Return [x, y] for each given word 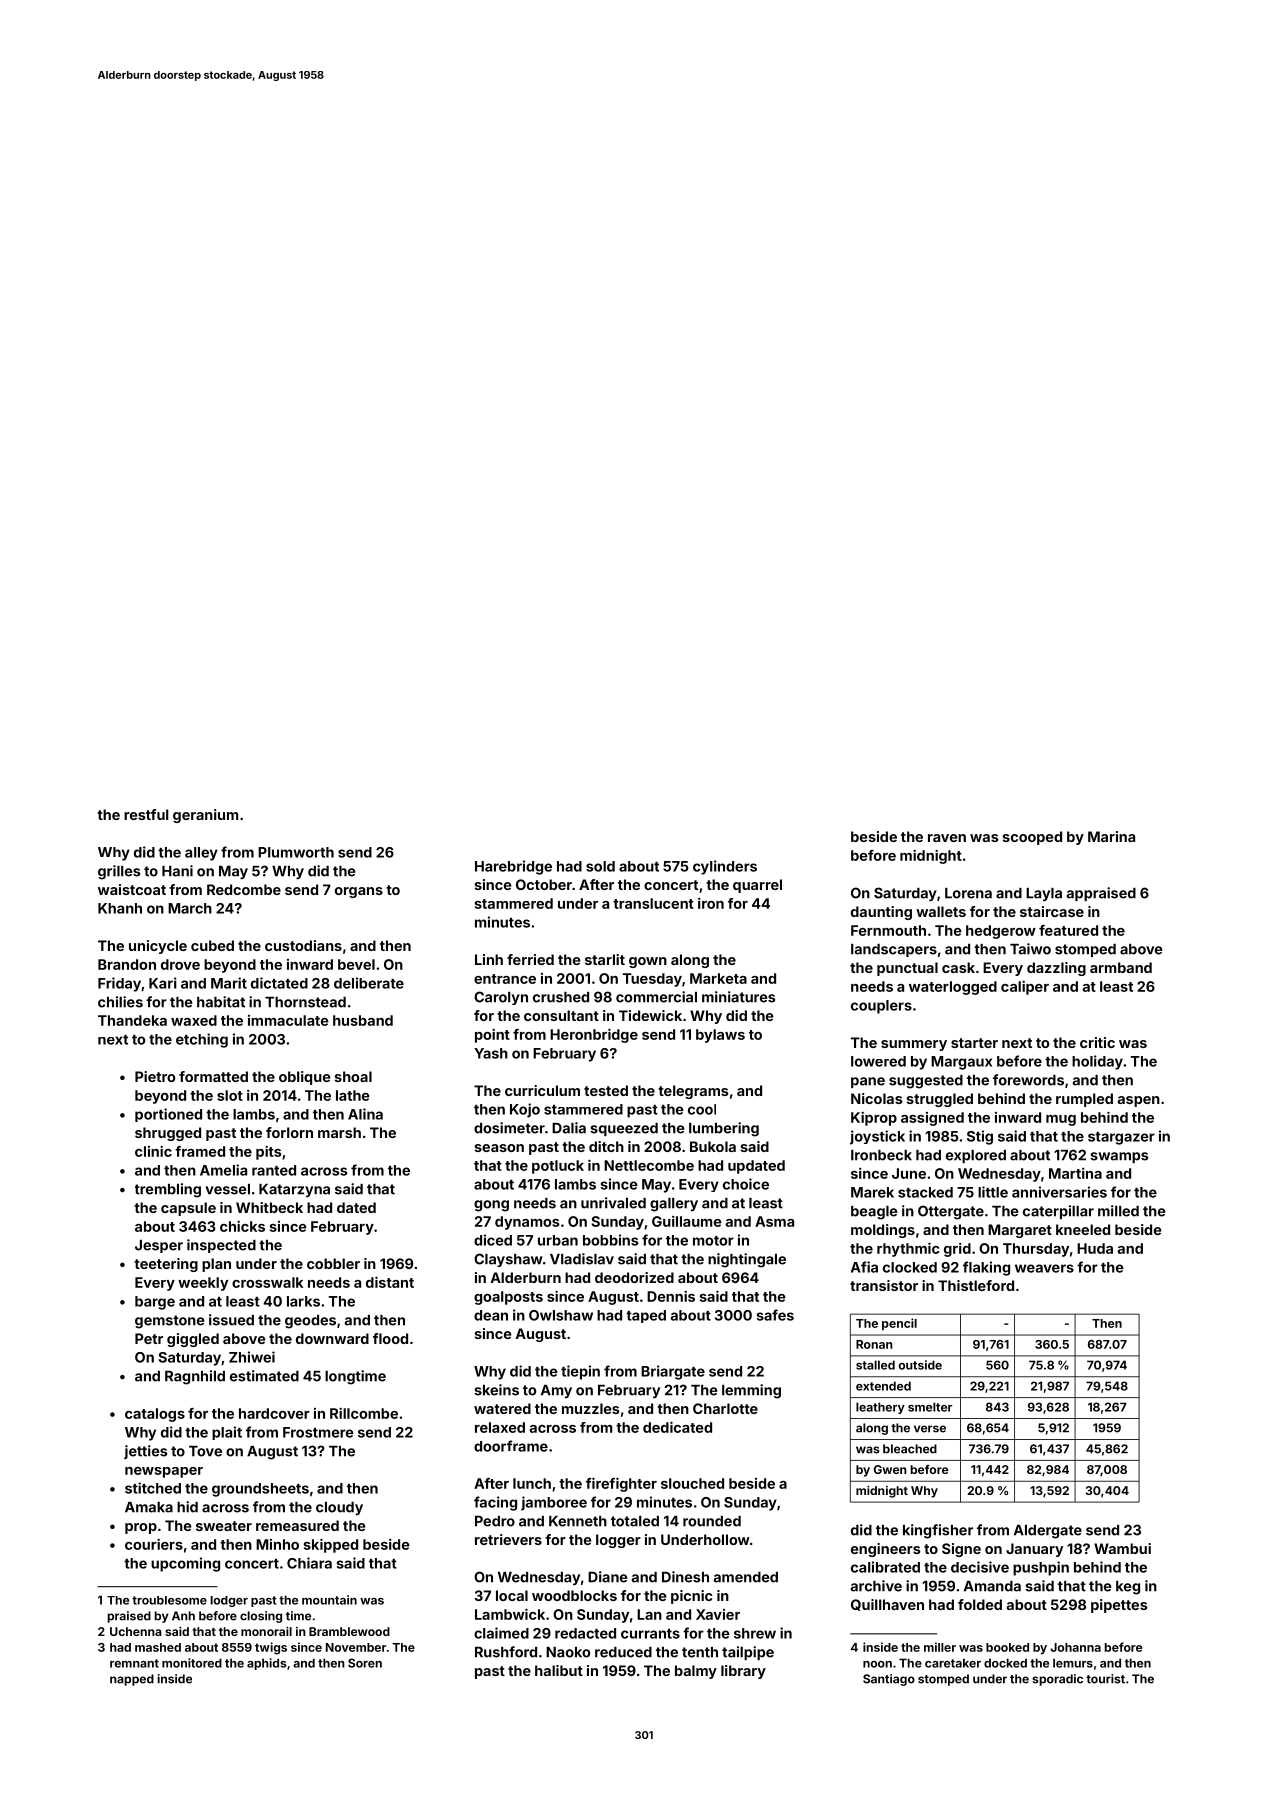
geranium [205, 816]
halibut [559, 1670]
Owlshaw [561, 1315]
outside [920, 1365]
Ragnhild [195, 1377]
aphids [267, 1664]
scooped [1032, 838]
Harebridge [513, 867]
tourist [1105, 1679]
